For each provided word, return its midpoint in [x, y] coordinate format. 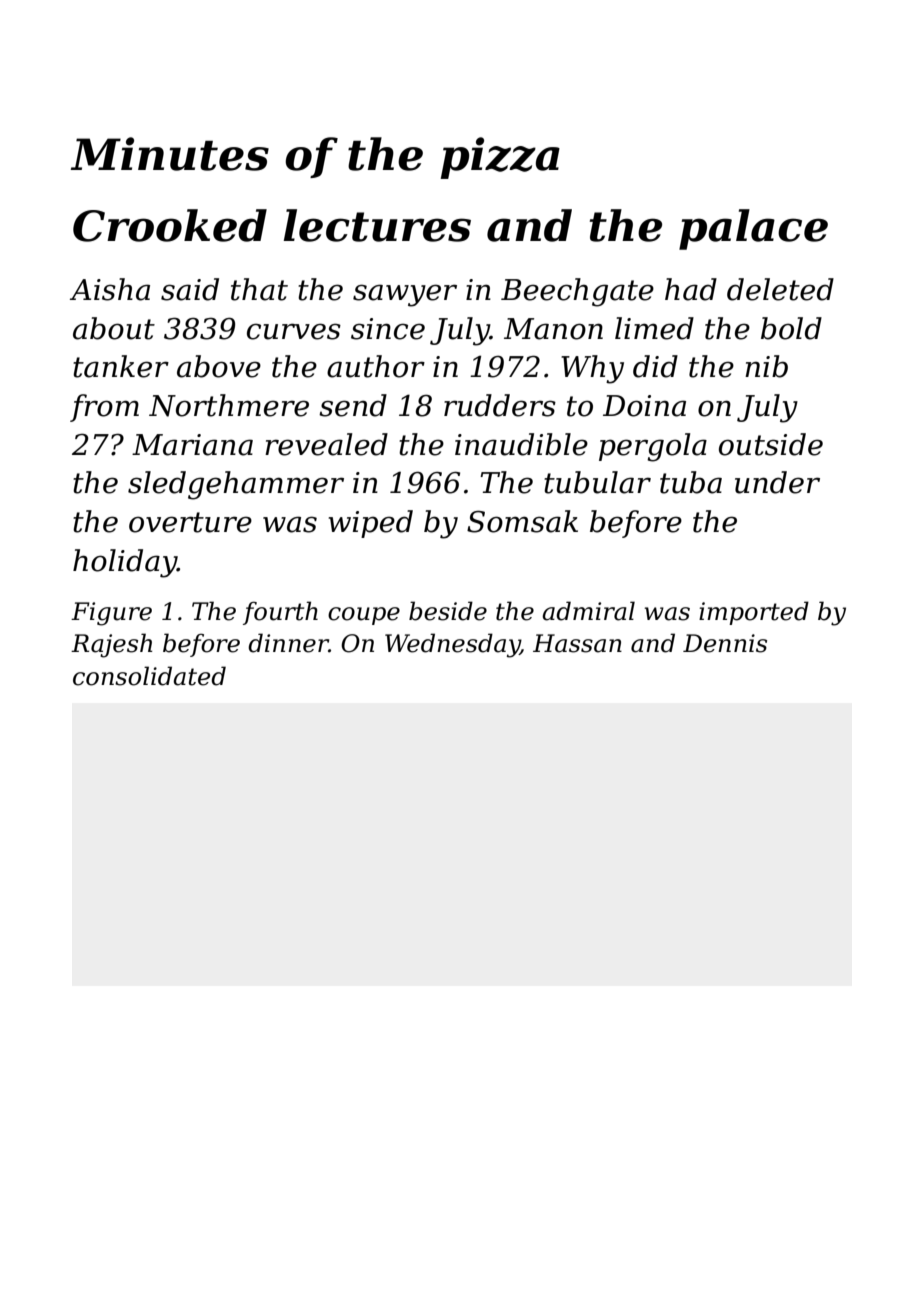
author [376, 366]
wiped [370, 524]
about [114, 328]
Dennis [725, 643]
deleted [780, 289]
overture [190, 522]
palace [753, 229]
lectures [377, 225]
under [777, 482]
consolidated [149, 676]
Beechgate [577, 292]
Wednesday [452, 645]
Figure [111, 614]
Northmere [229, 405]
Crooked [170, 225]
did [655, 366]
